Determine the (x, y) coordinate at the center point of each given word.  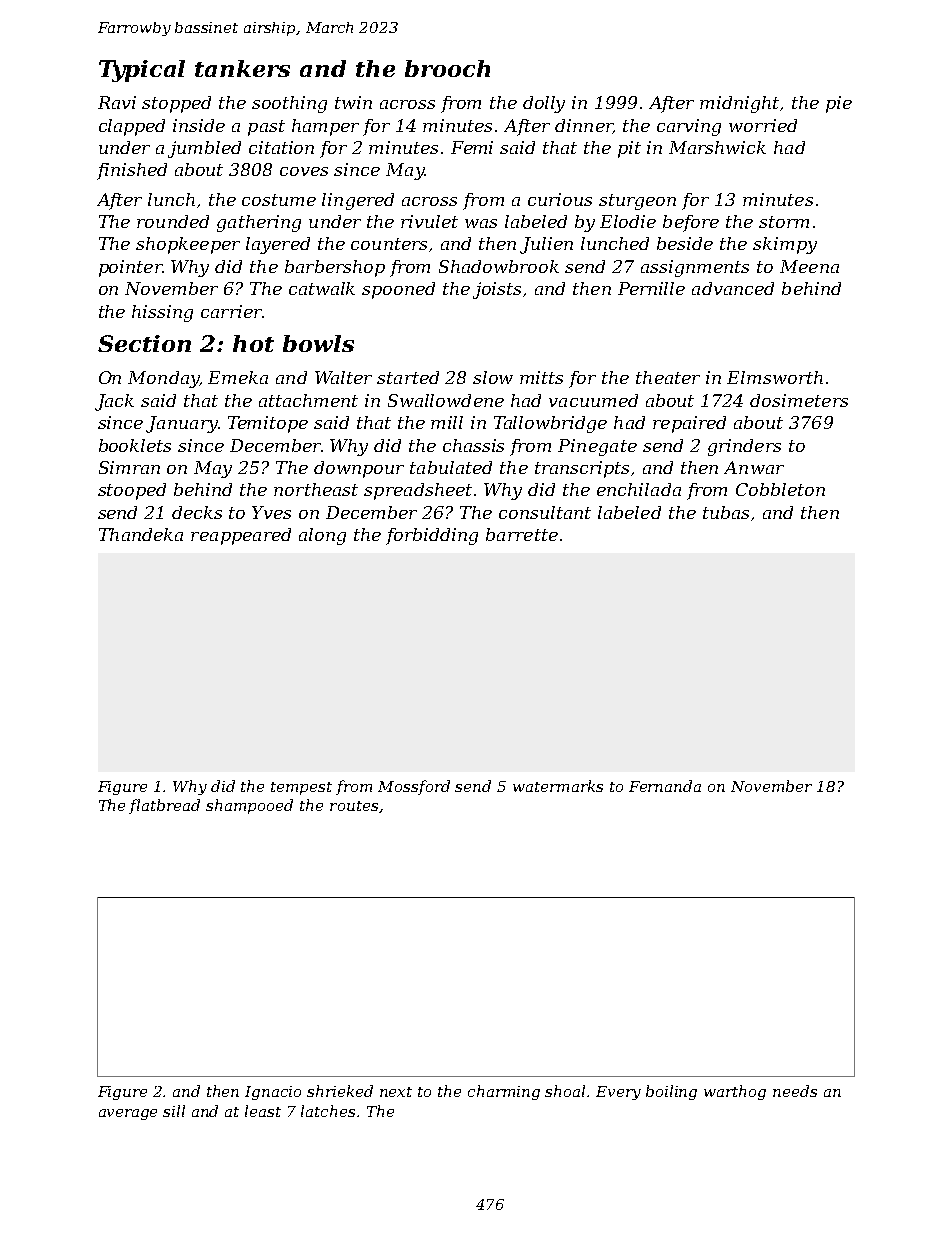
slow (493, 377)
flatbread (164, 806)
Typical (142, 71)
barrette (522, 534)
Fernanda (665, 786)
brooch (447, 68)
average (128, 1114)
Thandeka (141, 534)
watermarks (558, 786)
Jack (114, 402)
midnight (739, 104)
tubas (726, 512)
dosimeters (799, 400)
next (396, 1092)
